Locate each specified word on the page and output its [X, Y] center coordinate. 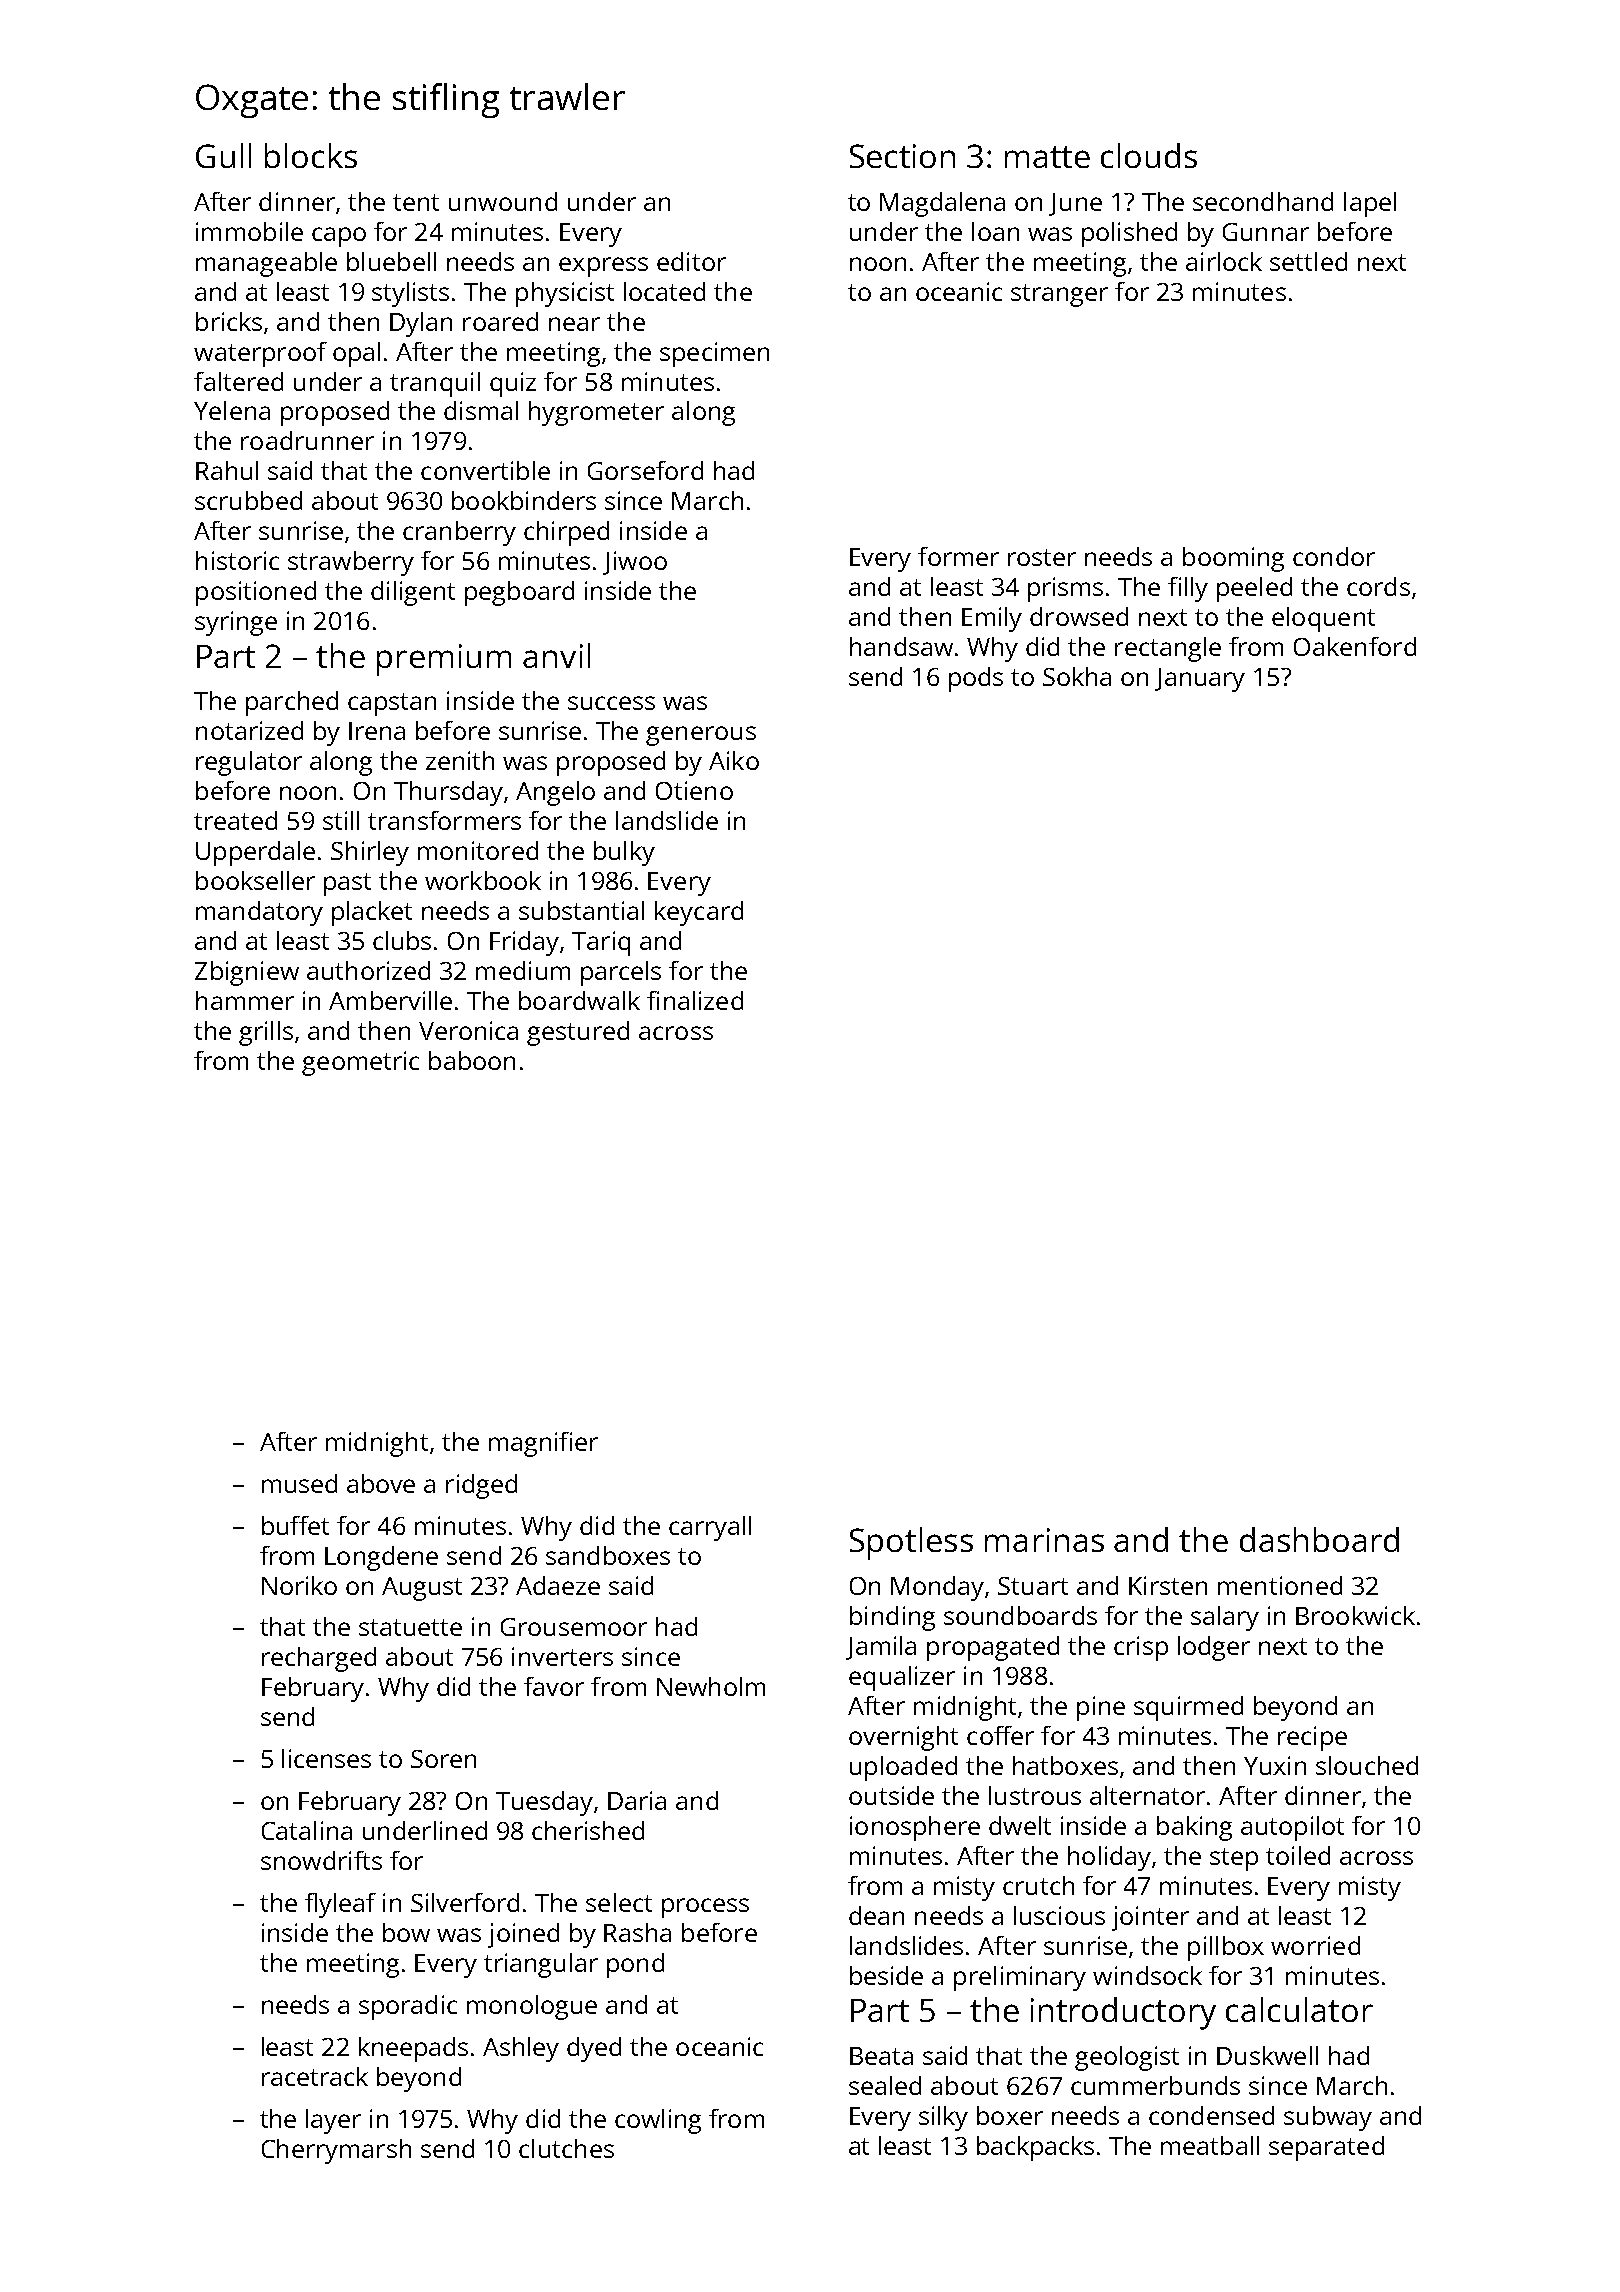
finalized [695, 1000]
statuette [410, 1627]
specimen [714, 354]
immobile [249, 231]
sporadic [408, 2007]
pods [976, 679]
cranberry [459, 533]
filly [1188, 589]
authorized [368, 970]
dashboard [1319, 1539]
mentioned [1280, 1585]
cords [1378, 586]
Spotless [911, 1543]
